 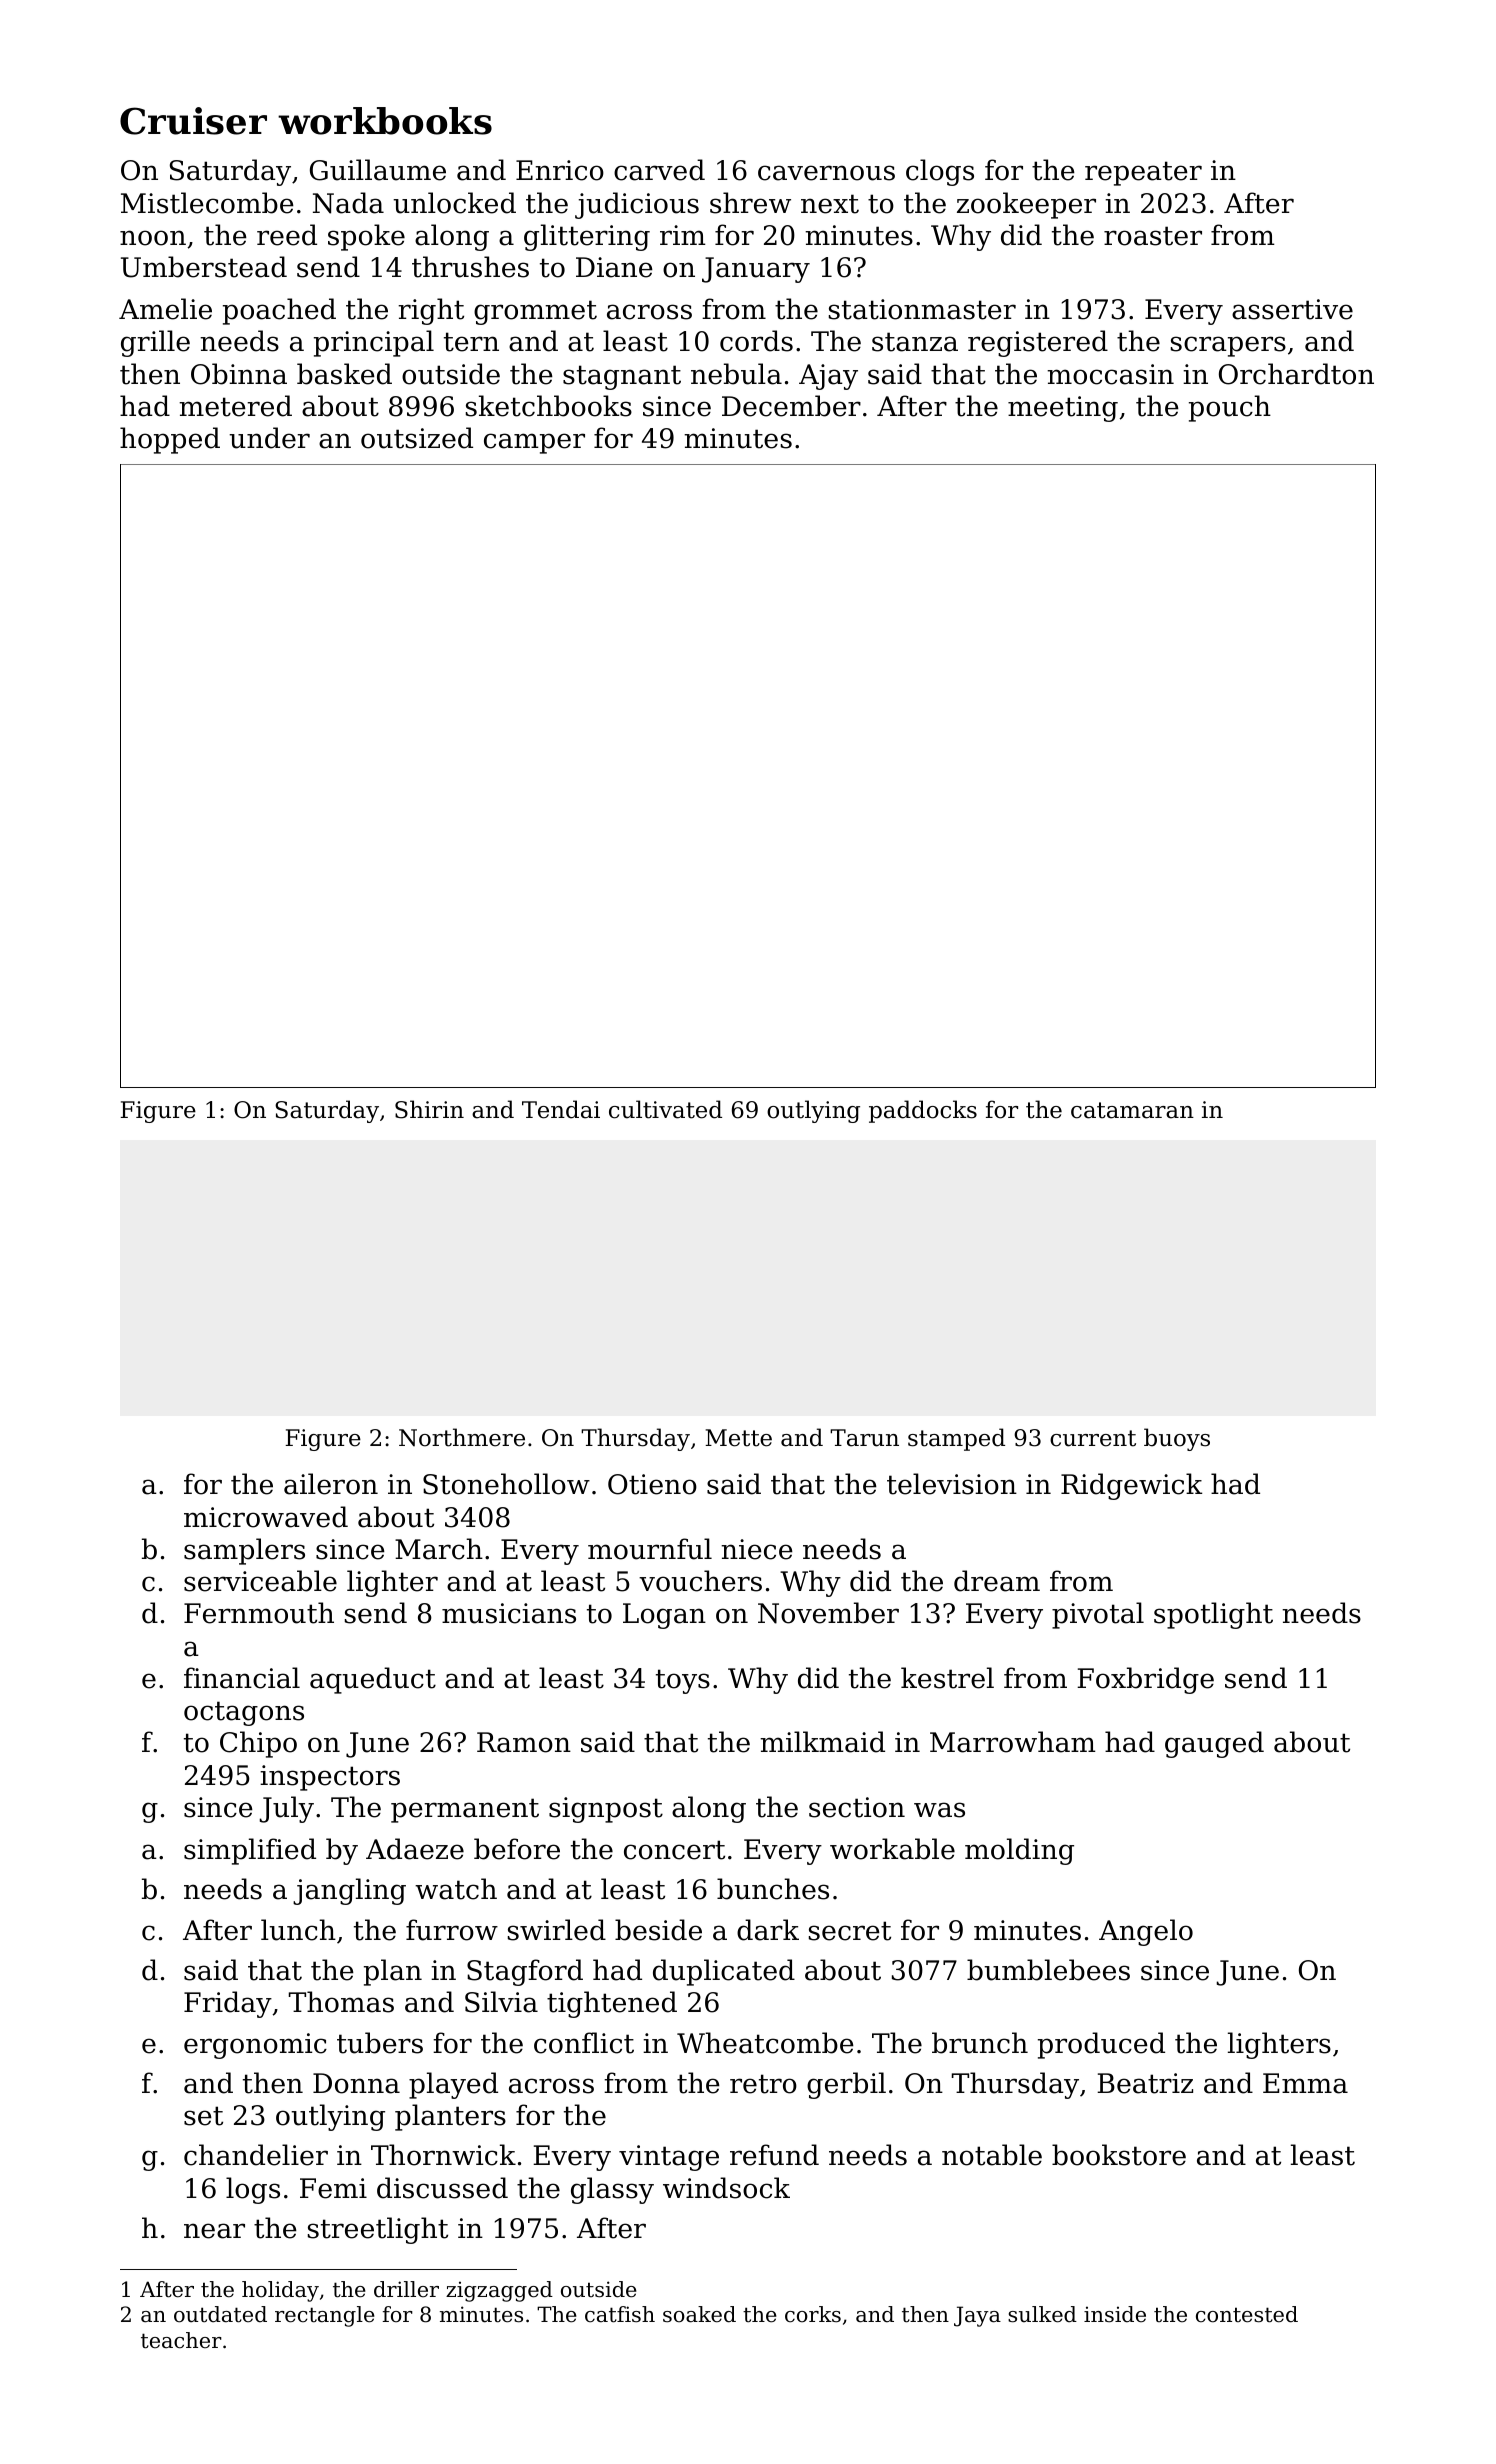 What do you see at coordinates (417, 438) in the page?
I see `outsized` at bounding box center [417, 438].
